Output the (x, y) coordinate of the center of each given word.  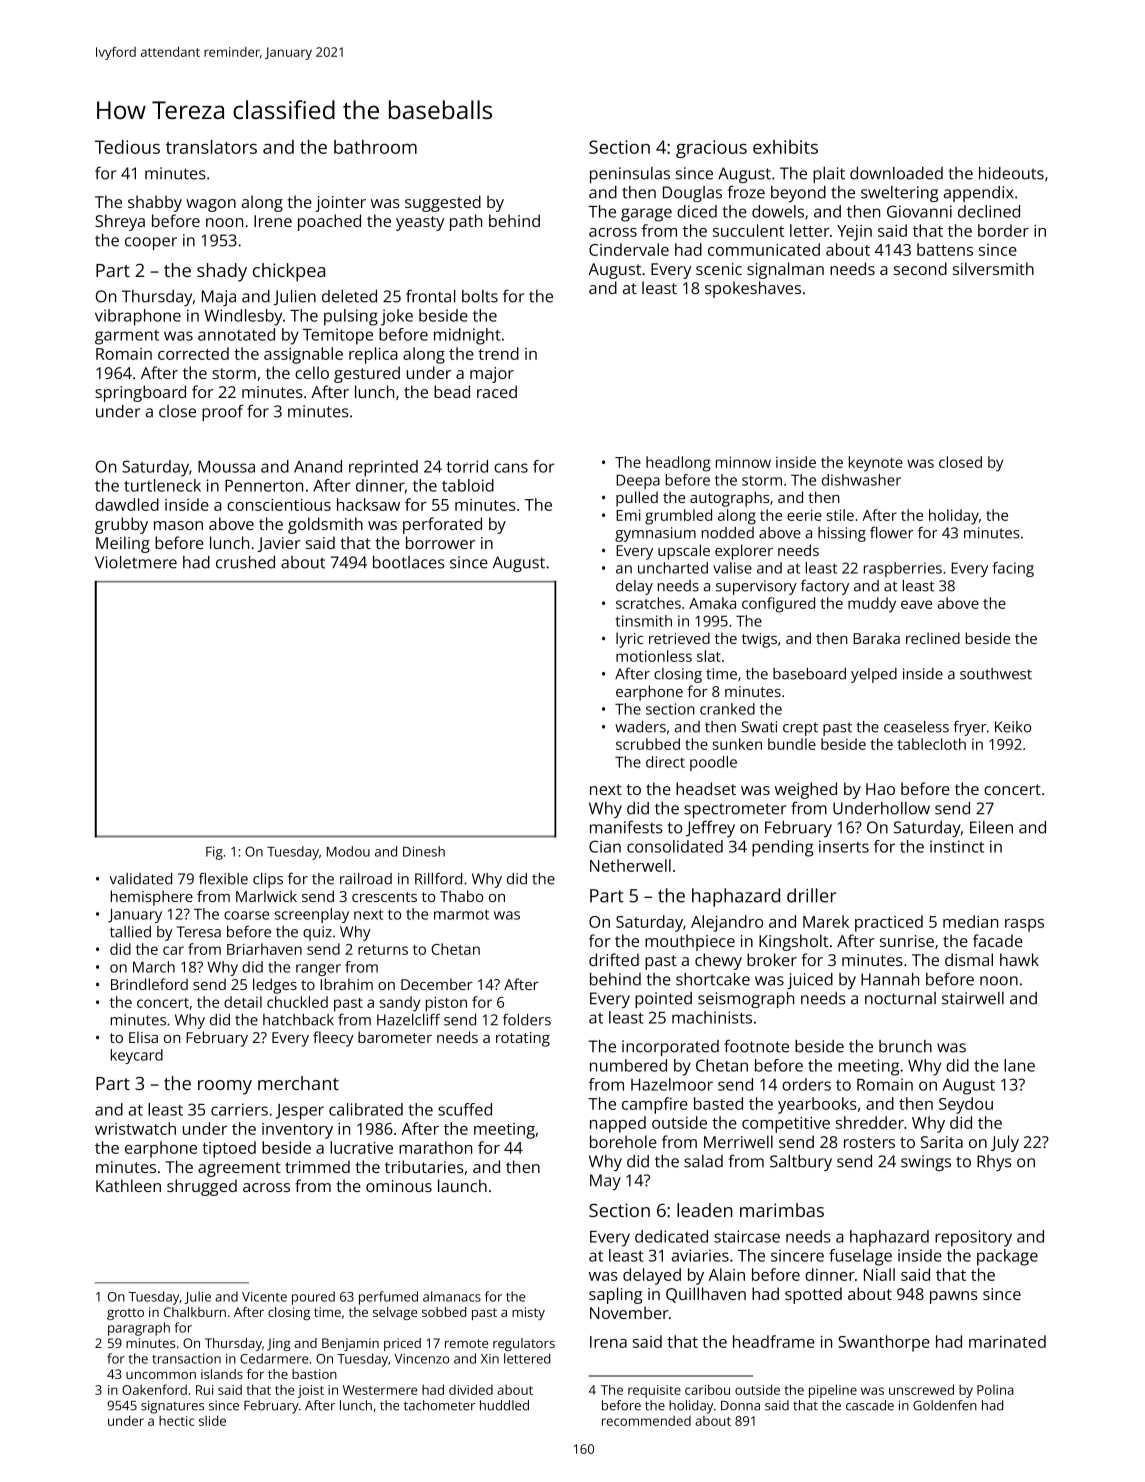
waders (640, 727)
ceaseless (916, 727)
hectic (176, 1421)
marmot (461, 914)
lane (1019, 1065)
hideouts (1011, 173)
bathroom (375, 147)
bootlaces (409, 562)
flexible (223, 878)
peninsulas (630, 175)
